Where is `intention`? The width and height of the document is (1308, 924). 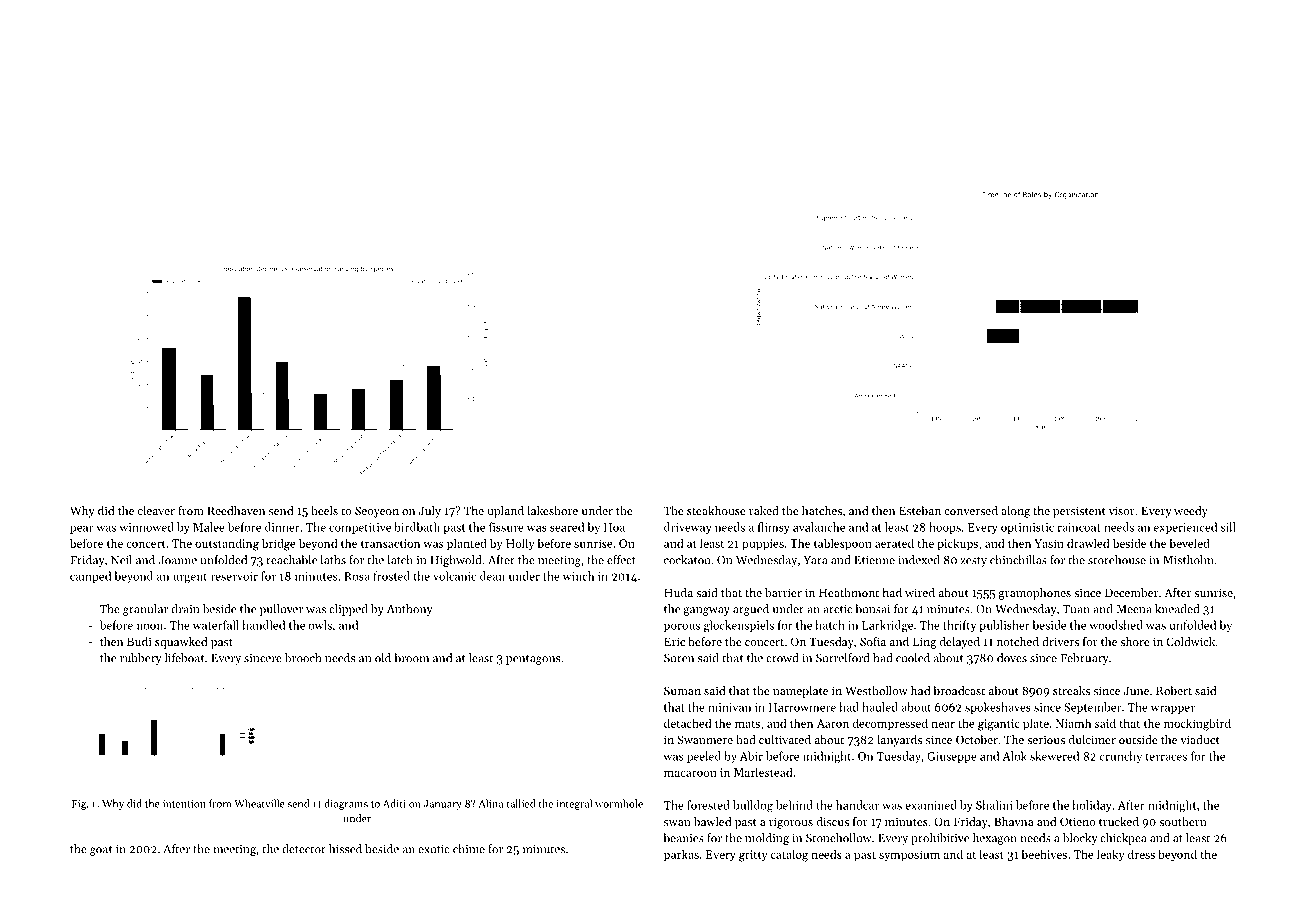
intention is located at coordinates (184, 804).
